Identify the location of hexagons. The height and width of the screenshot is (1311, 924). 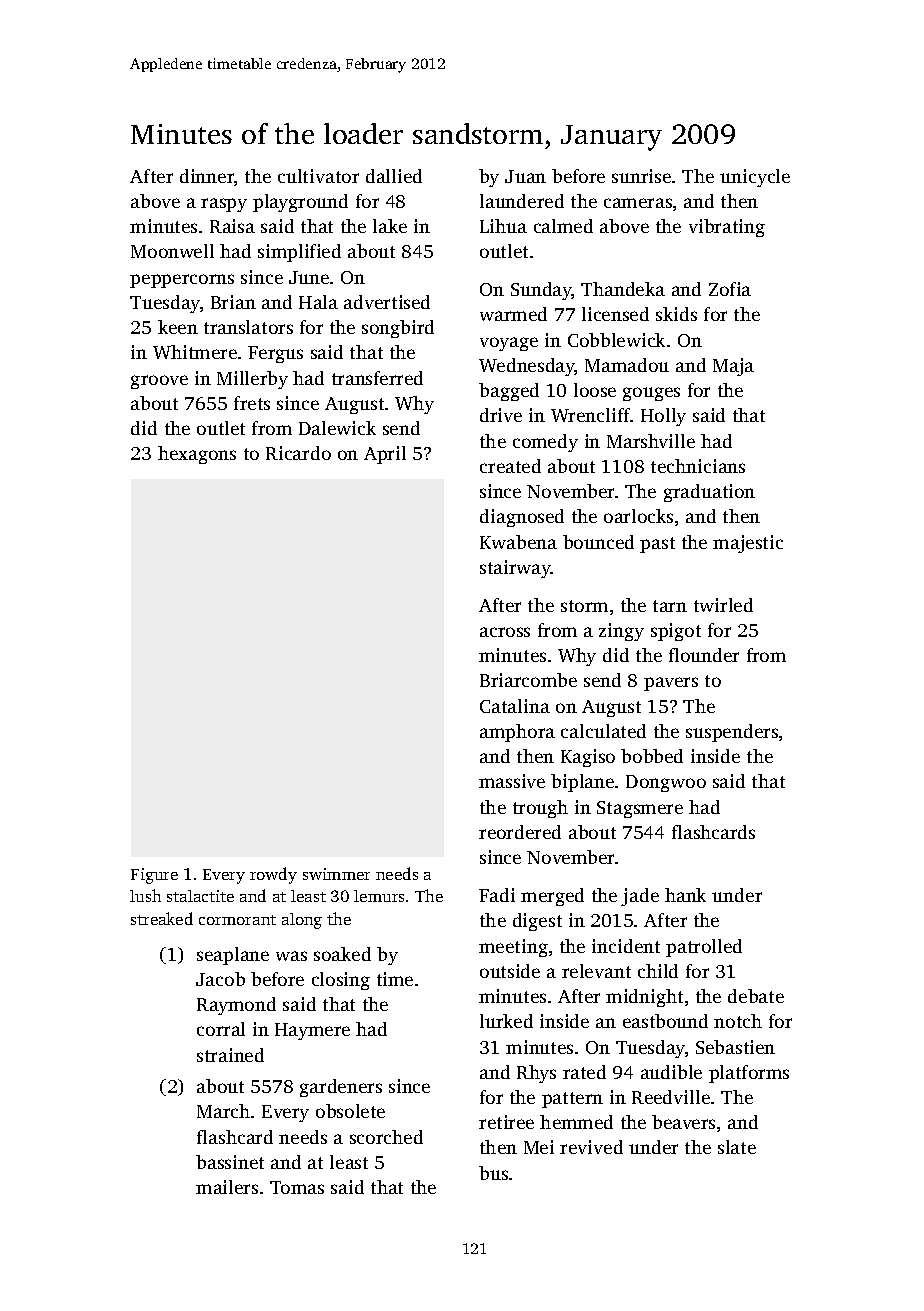
(197, 455).
